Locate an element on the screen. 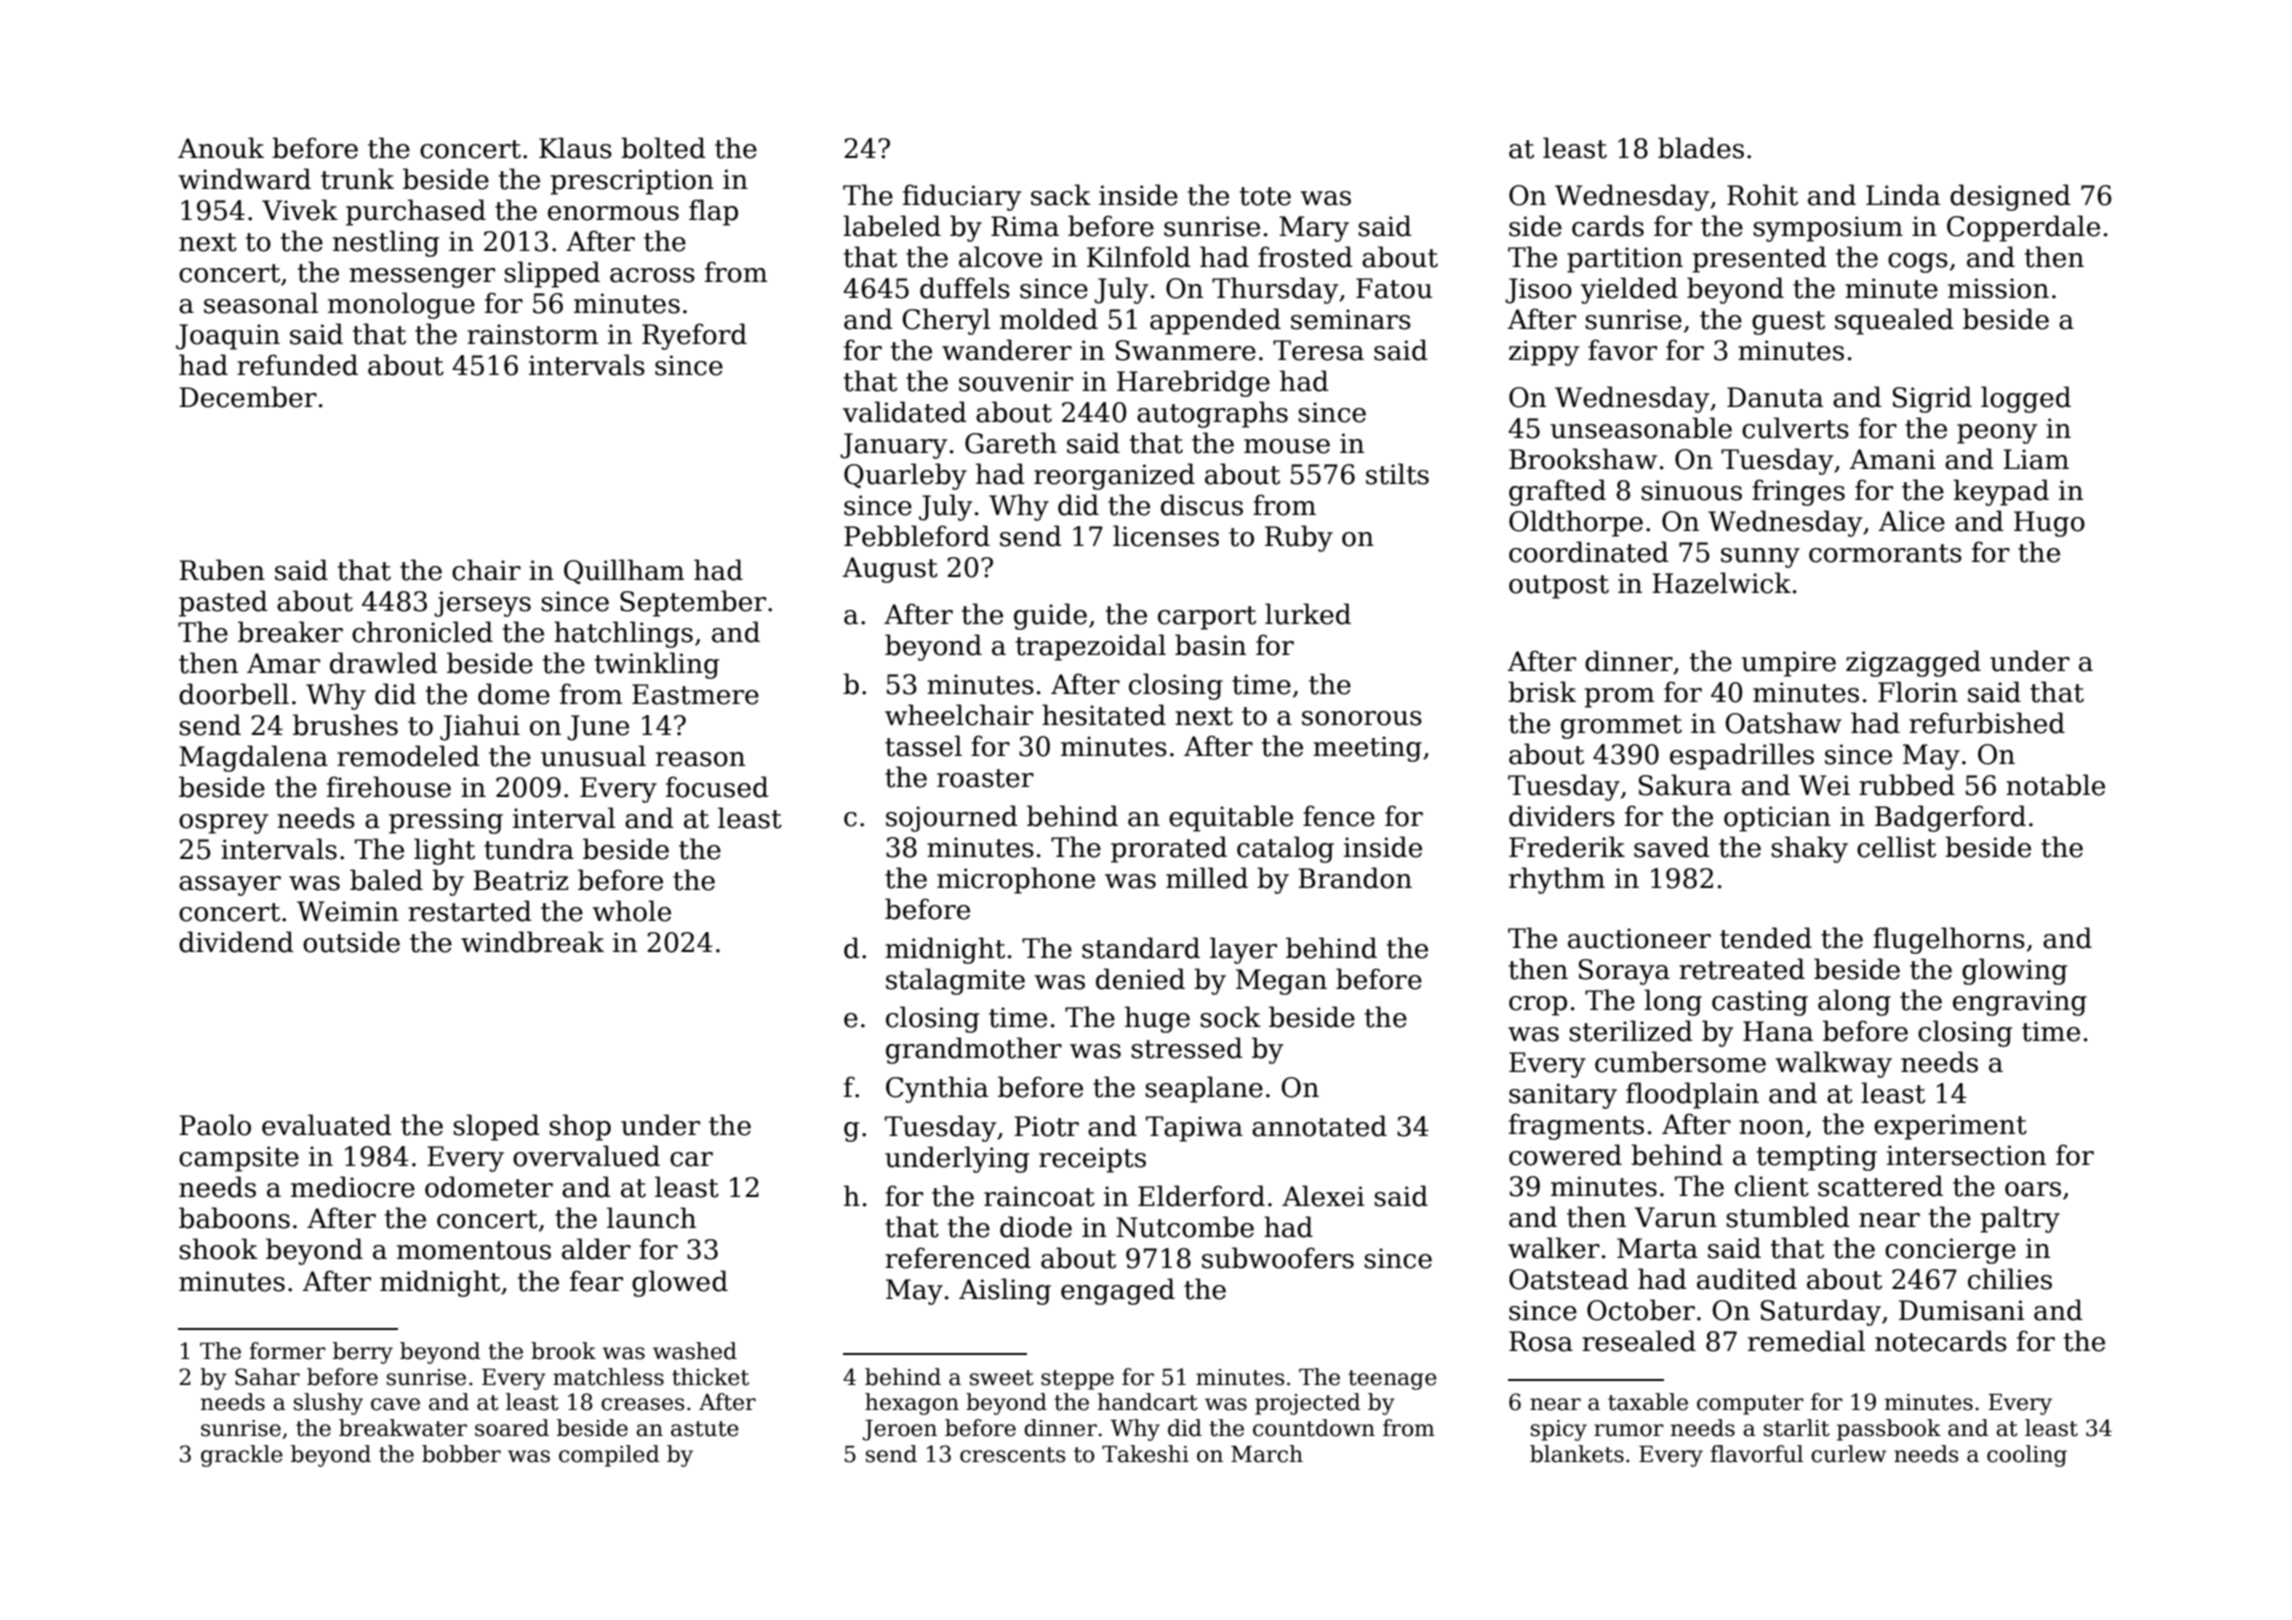 The height and width of the screenshot is (1620, 2292). fiduciary is located at coordinates (962, 197).
